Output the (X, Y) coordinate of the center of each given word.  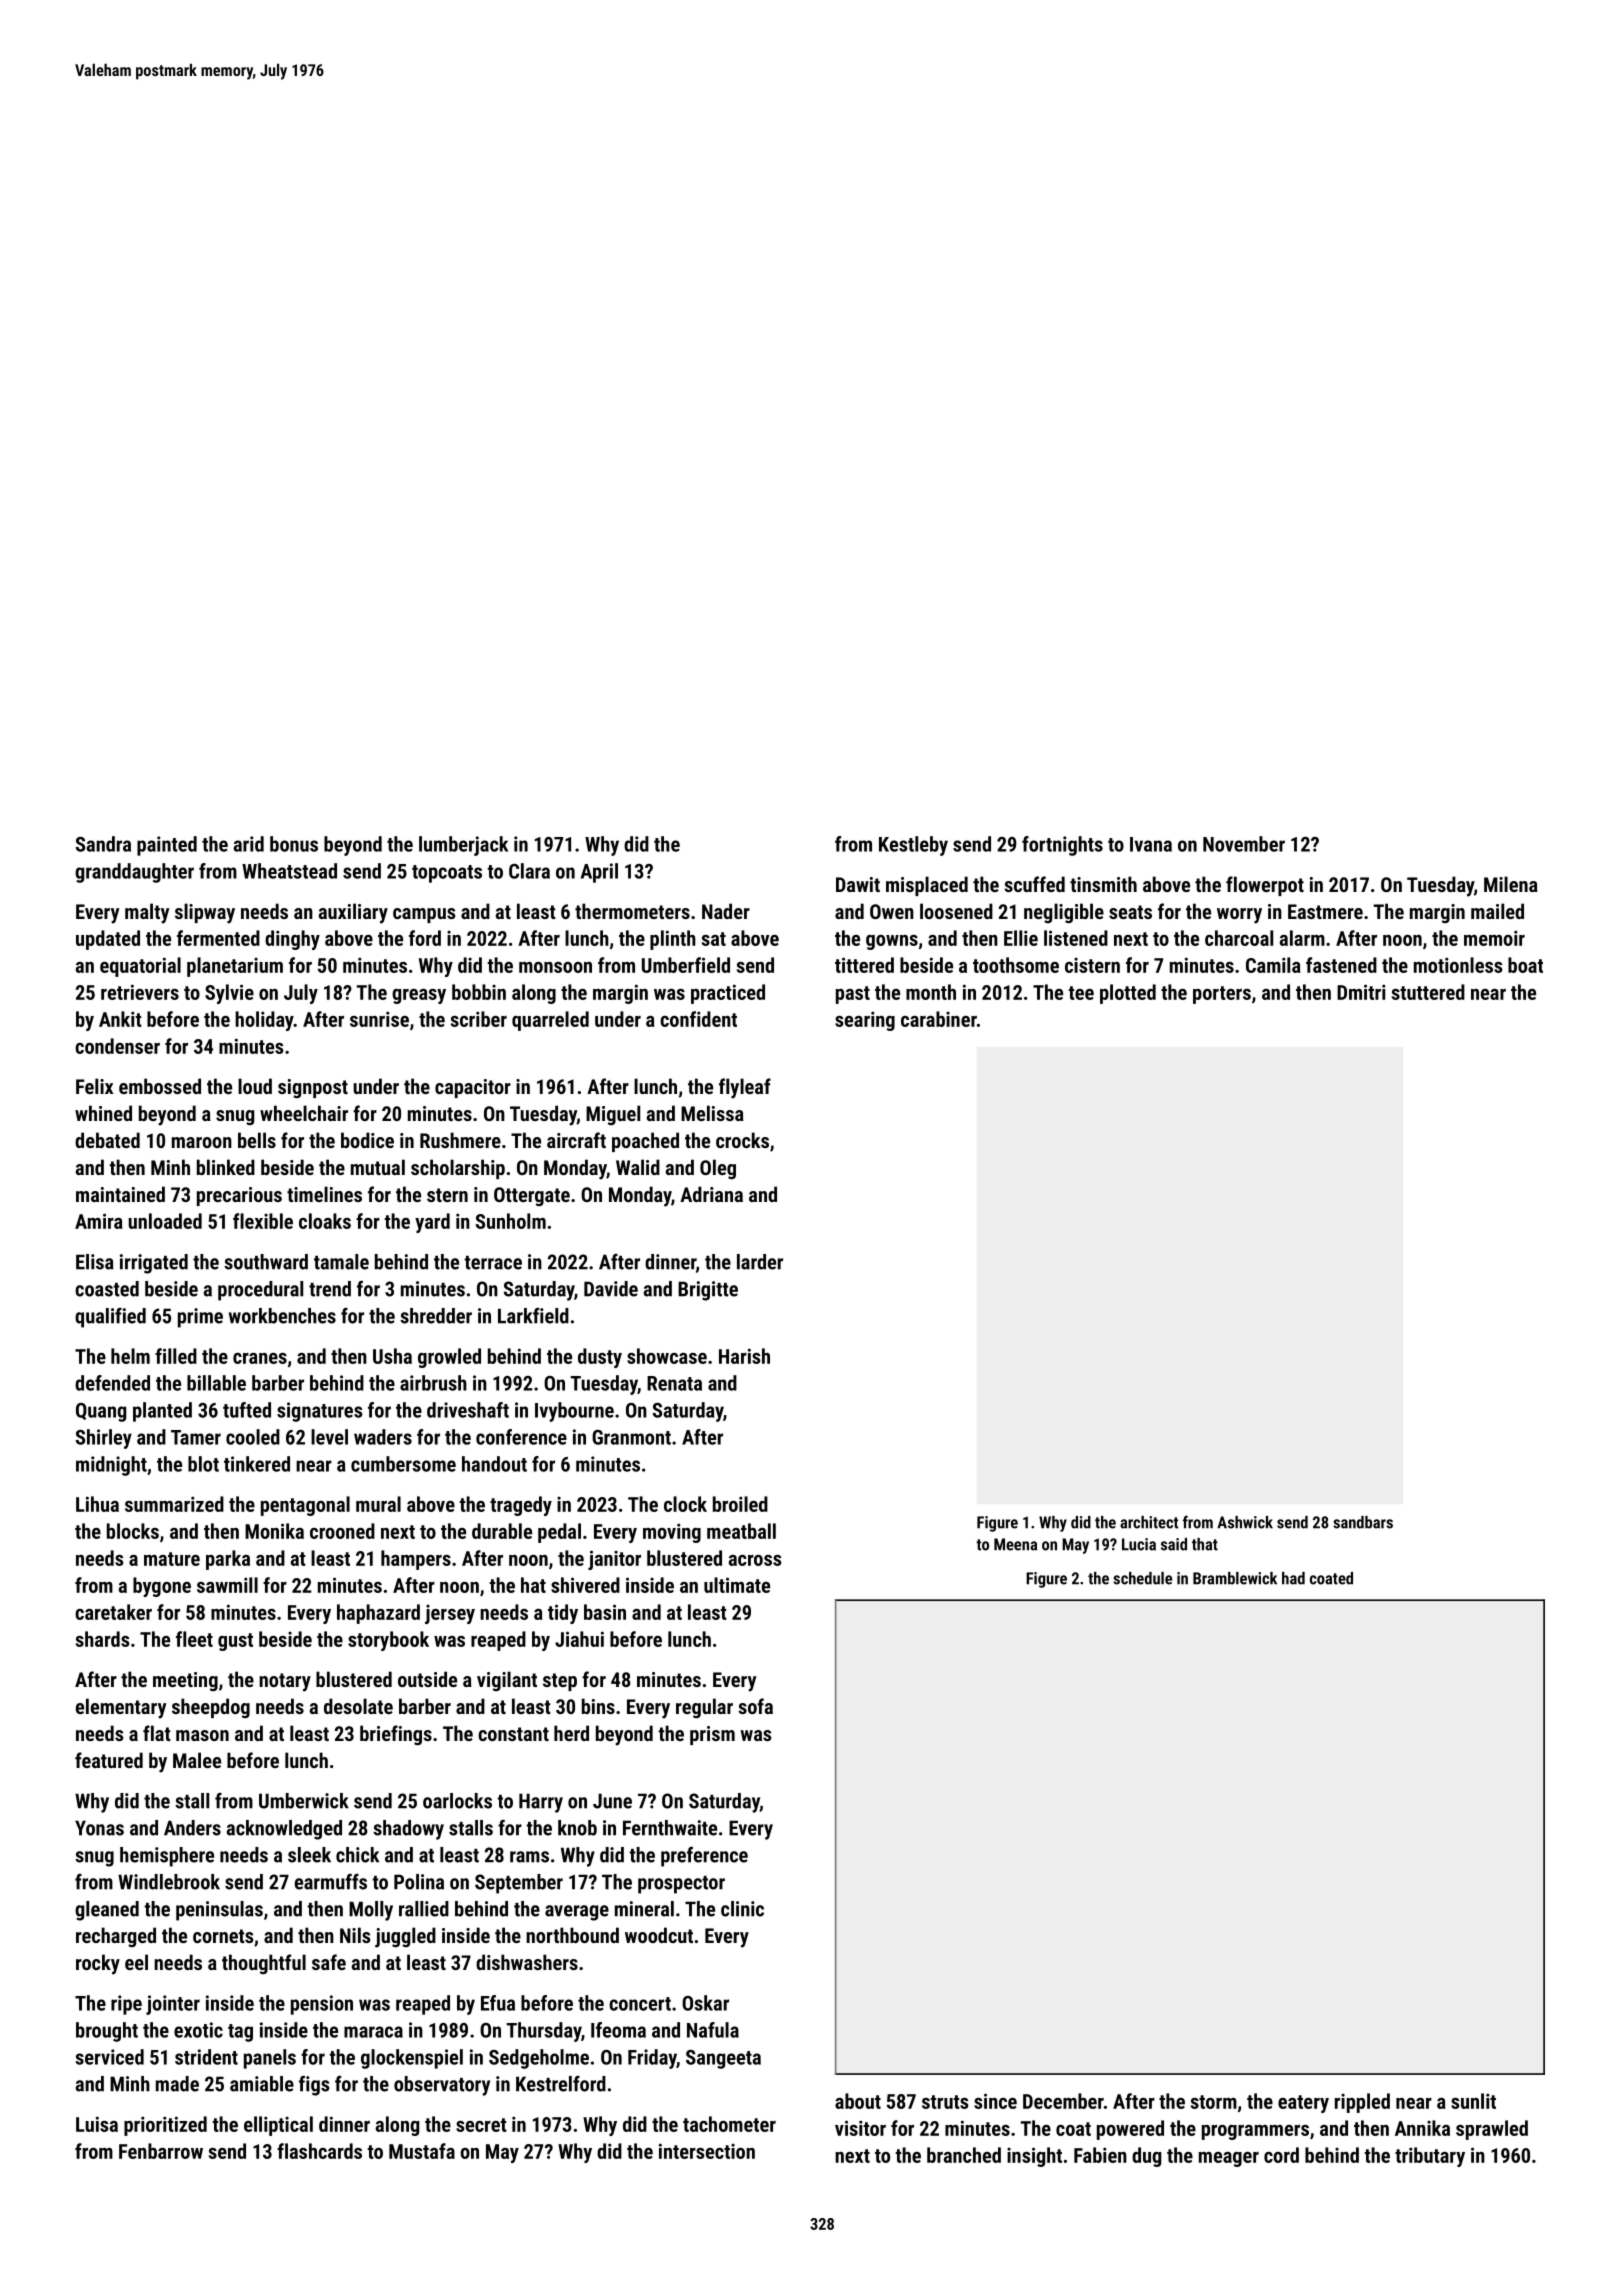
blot (203, 1464)
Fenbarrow (161, 2151)
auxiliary (353, 913)
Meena (1015, 1544)
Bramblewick (1235, 1578)
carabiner (939, 1019)
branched (964, 2155)
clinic (742, 1909)
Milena (1511, 884)
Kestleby (913, 846)
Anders (192, 1828)
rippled (1362, 2103)
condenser (117, 1046)
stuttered (1428, 992)
